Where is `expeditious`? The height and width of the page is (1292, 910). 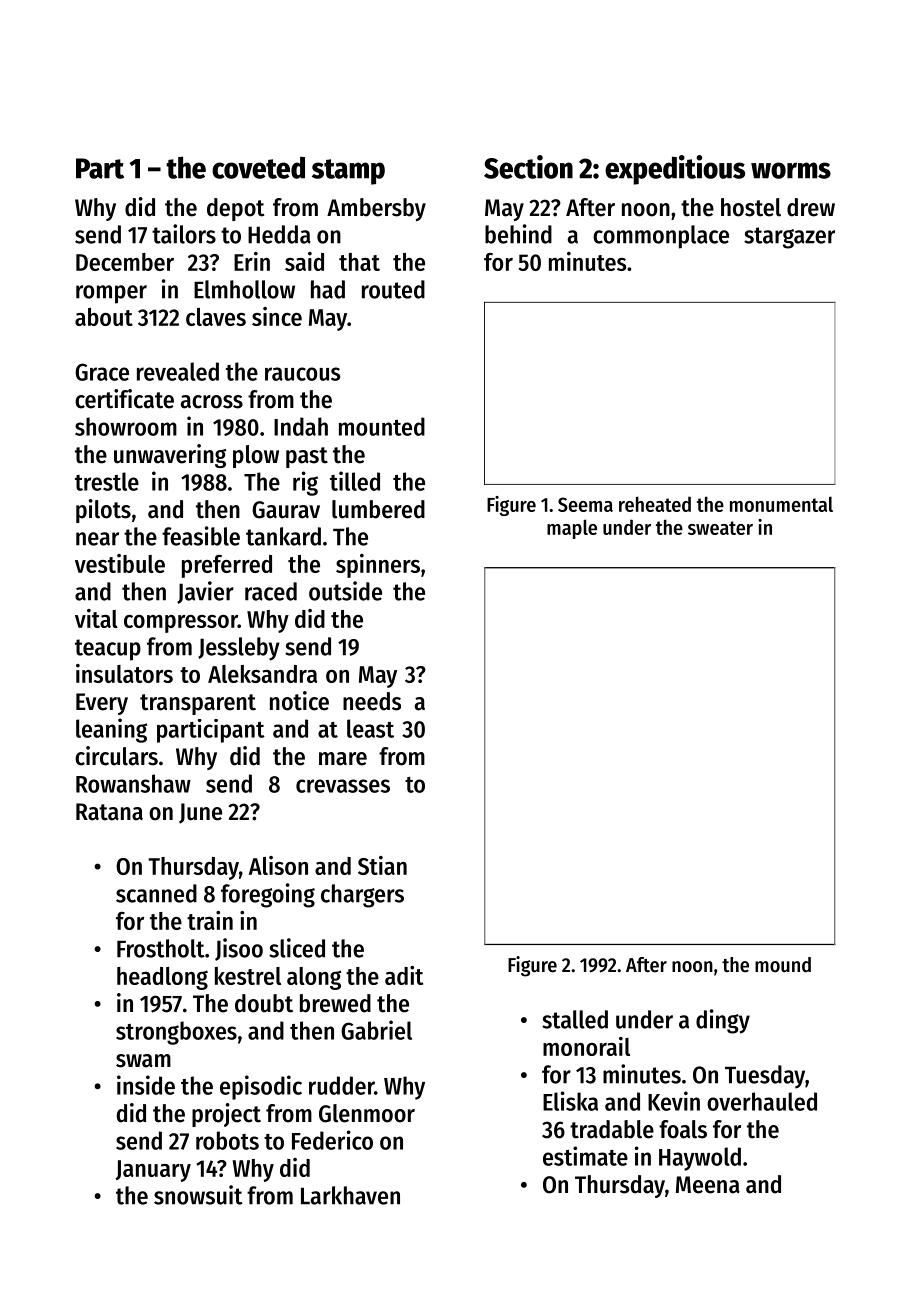 expeditious is located at coordinates (675, 170).
